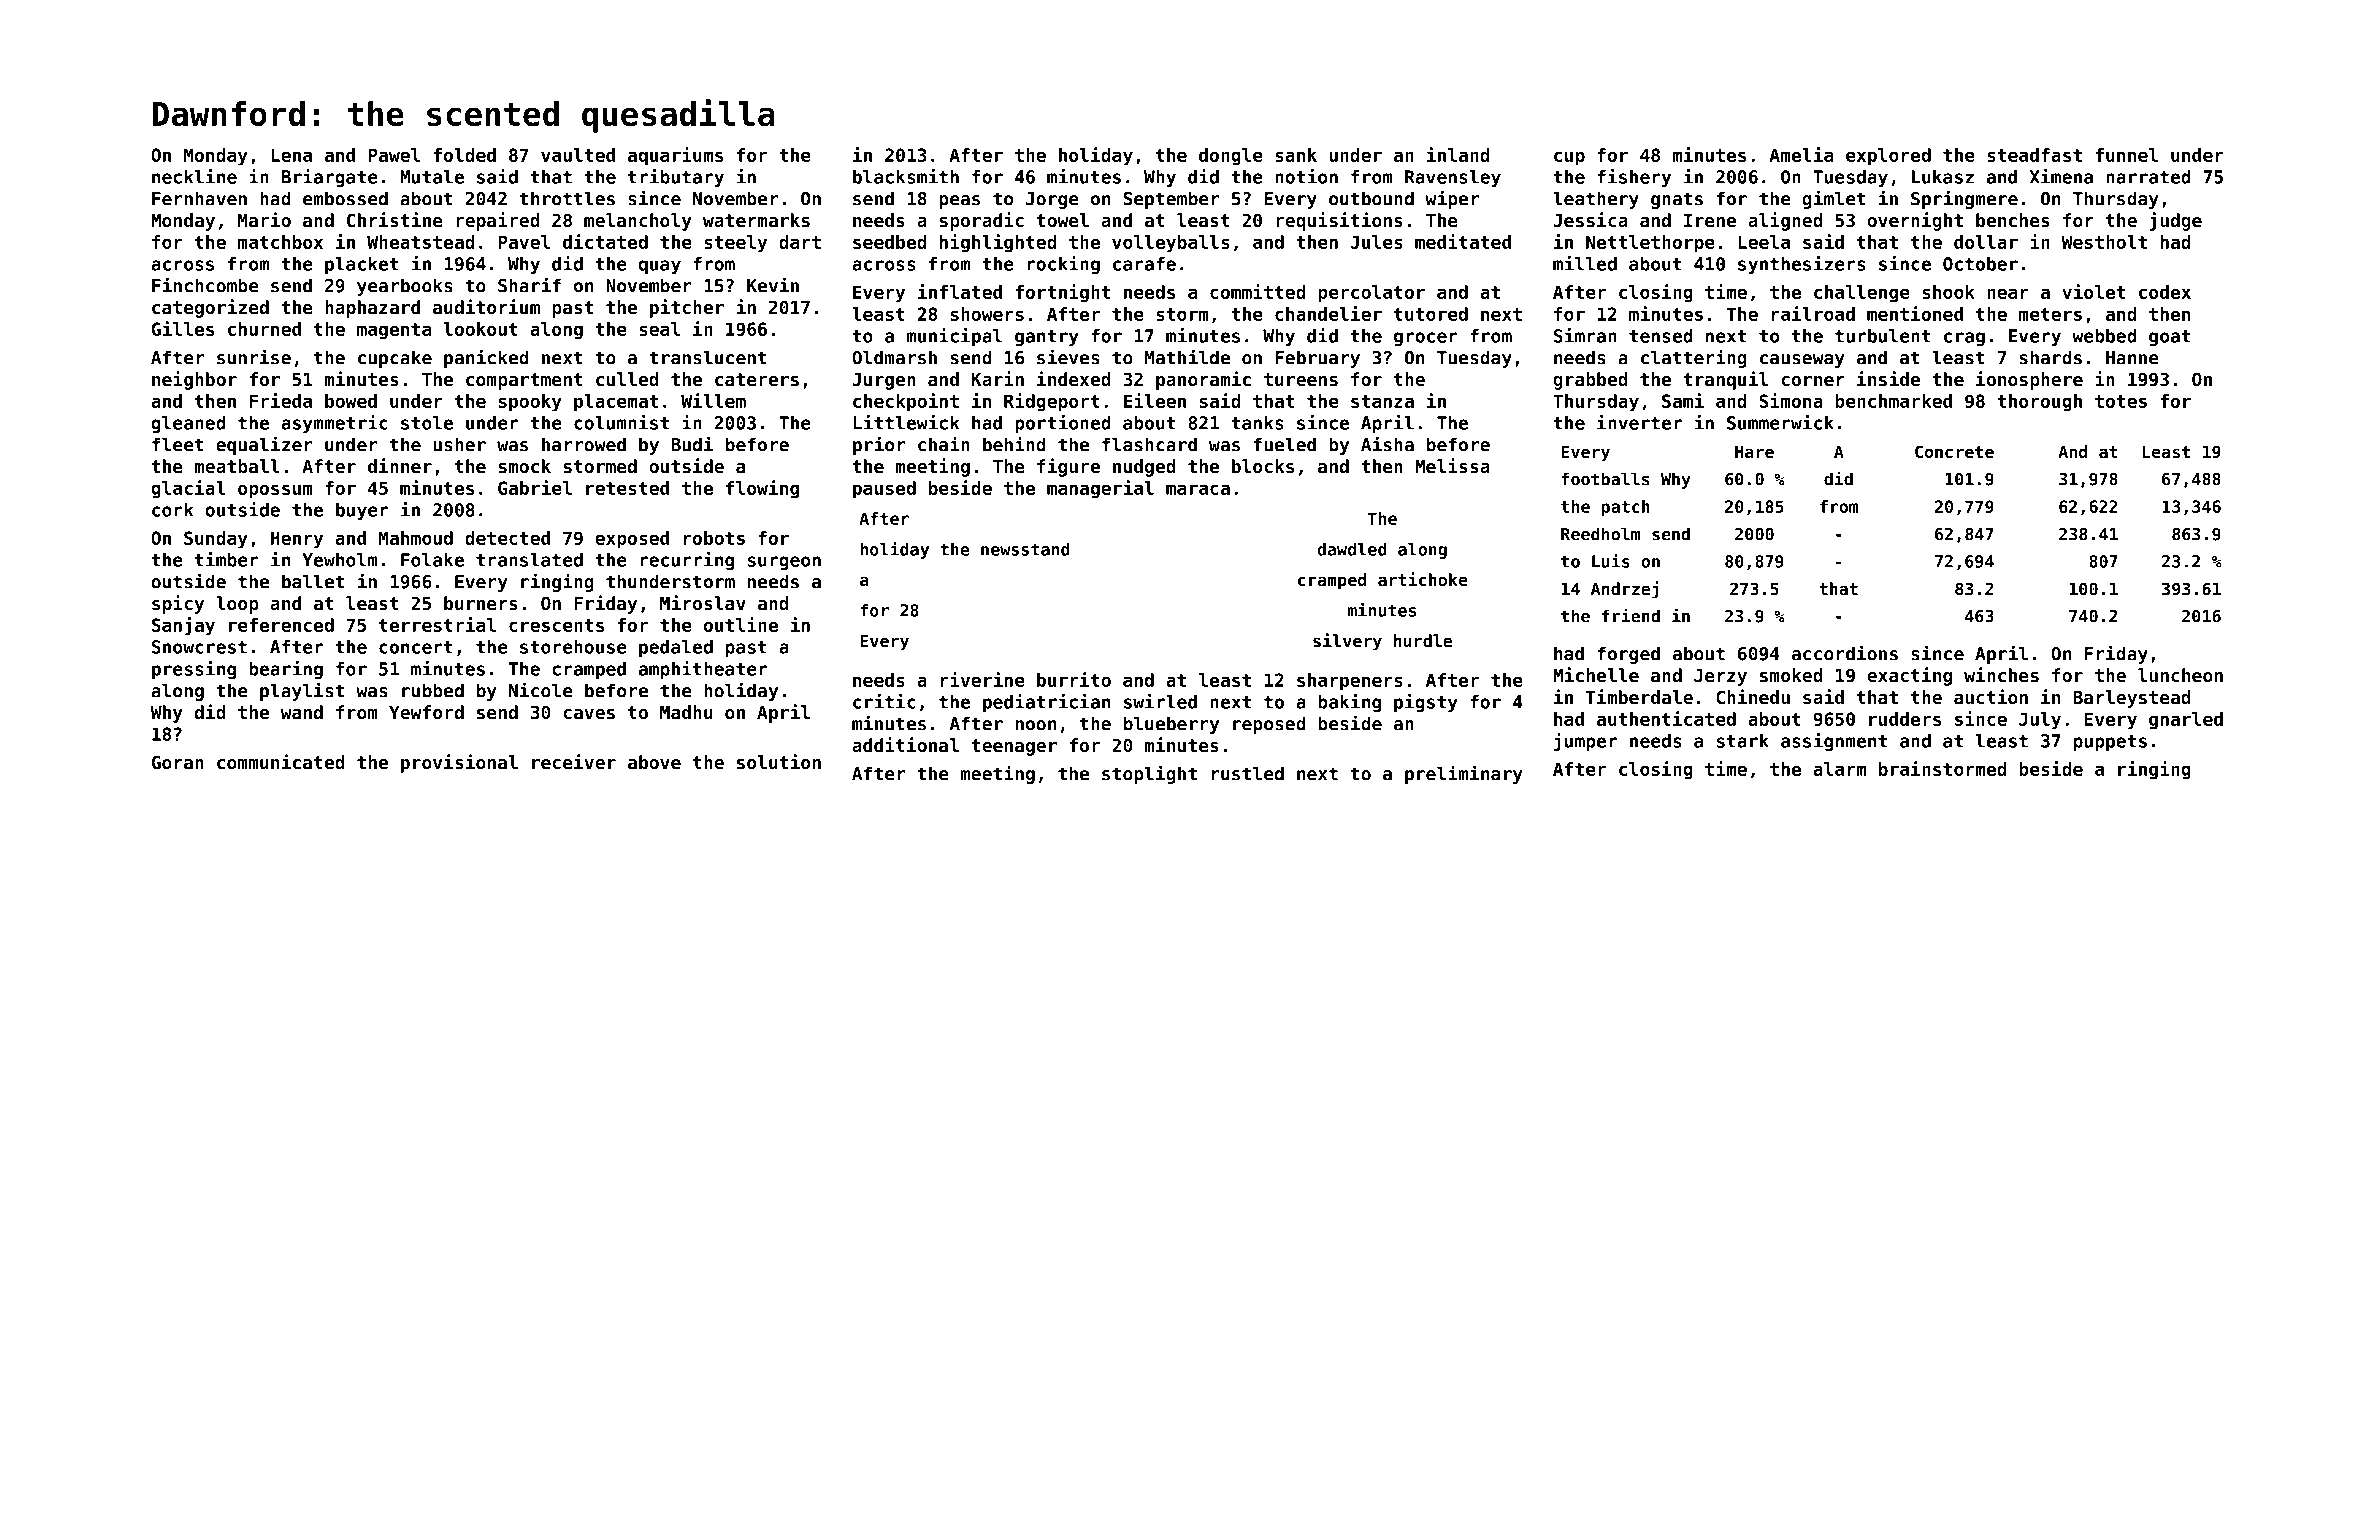  What do you see at coordinates (1964, 199) in the page?
I see `Springmere` at bounding box center [1964, 199].
